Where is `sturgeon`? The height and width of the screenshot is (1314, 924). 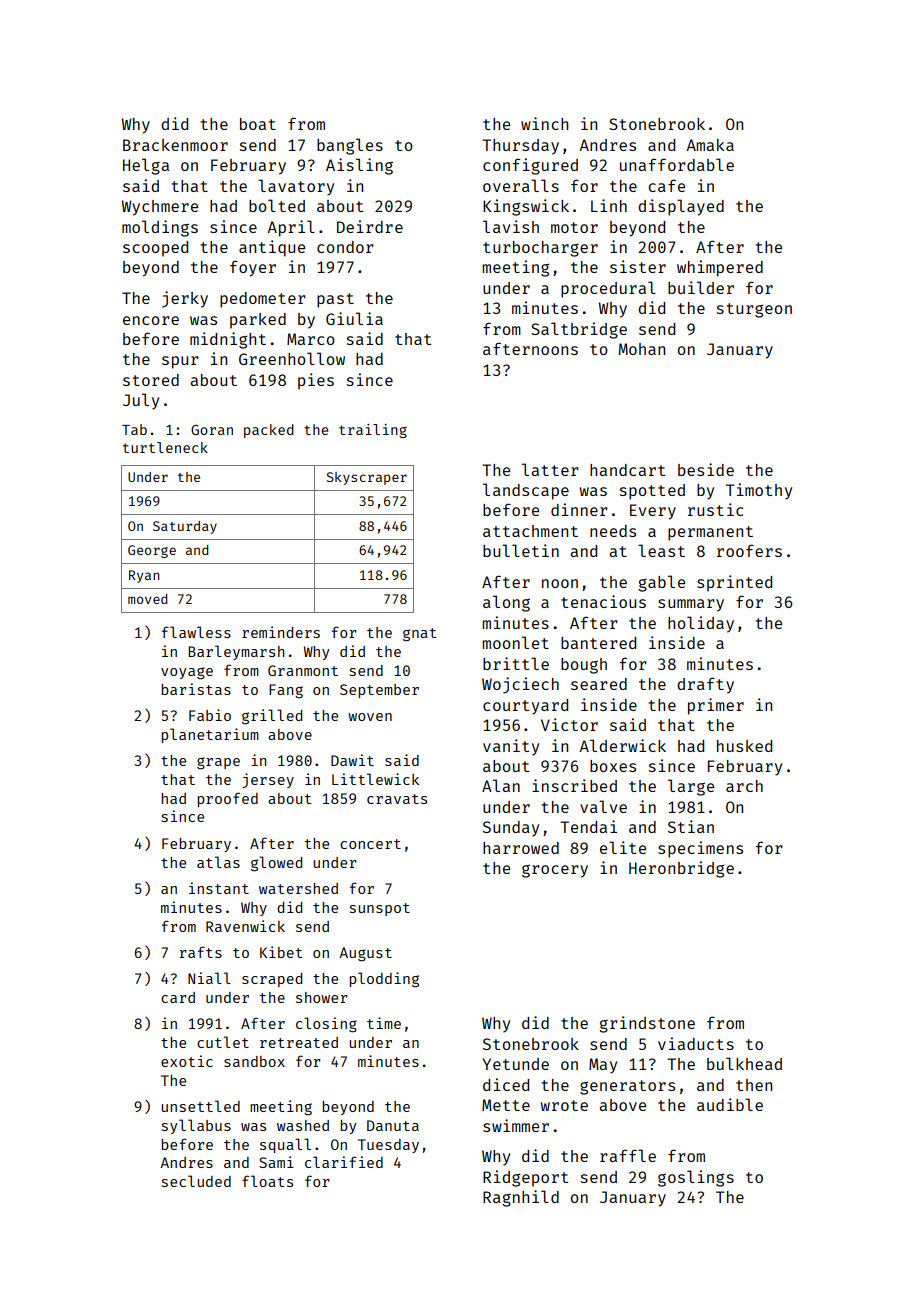
sturgeon is located at coordinates (754, 310).
